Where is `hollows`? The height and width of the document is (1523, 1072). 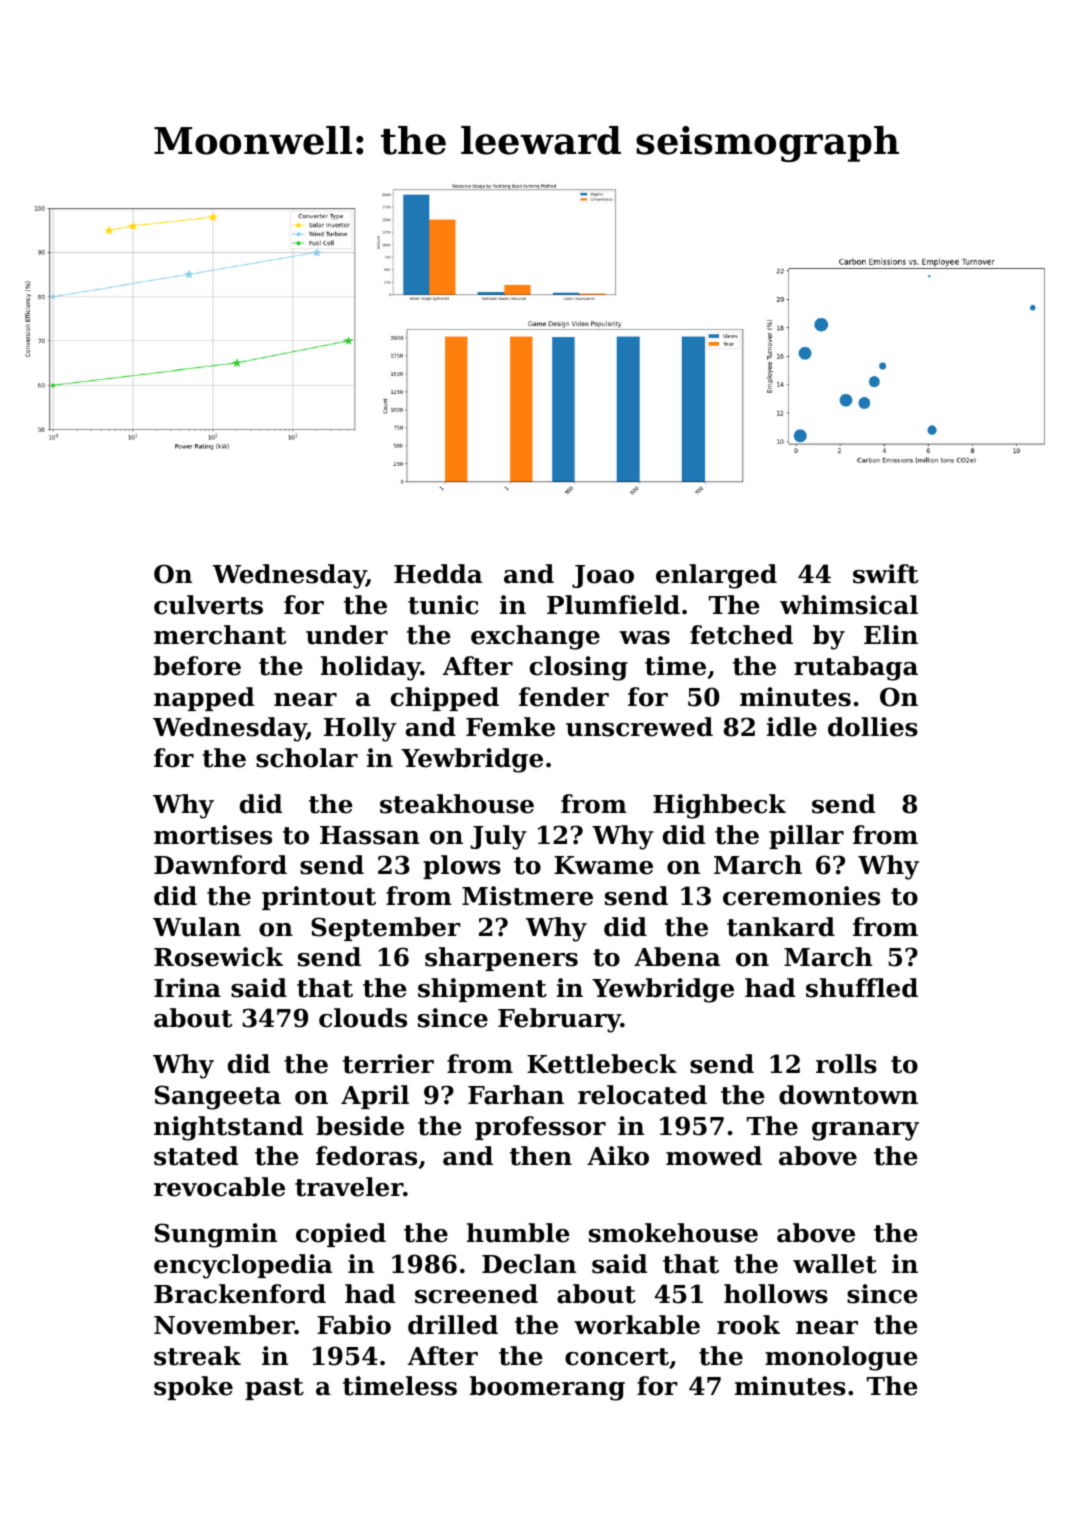 hollows is located at coordinates (776, 1294).
